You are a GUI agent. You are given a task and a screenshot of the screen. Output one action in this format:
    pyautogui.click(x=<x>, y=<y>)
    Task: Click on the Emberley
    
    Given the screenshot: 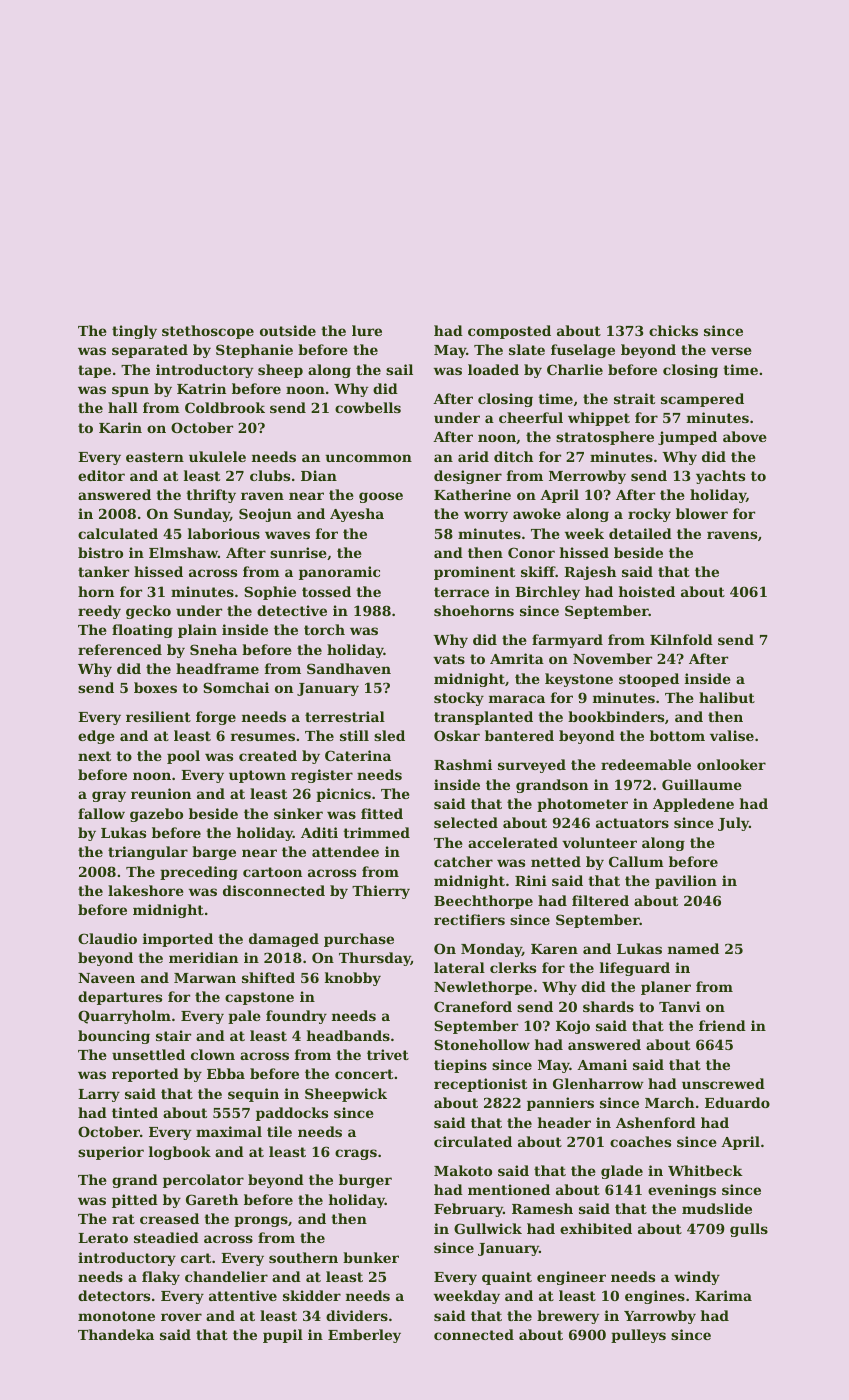 What is the action you would take?
    pyautogui.click(x=364, y=1336)
